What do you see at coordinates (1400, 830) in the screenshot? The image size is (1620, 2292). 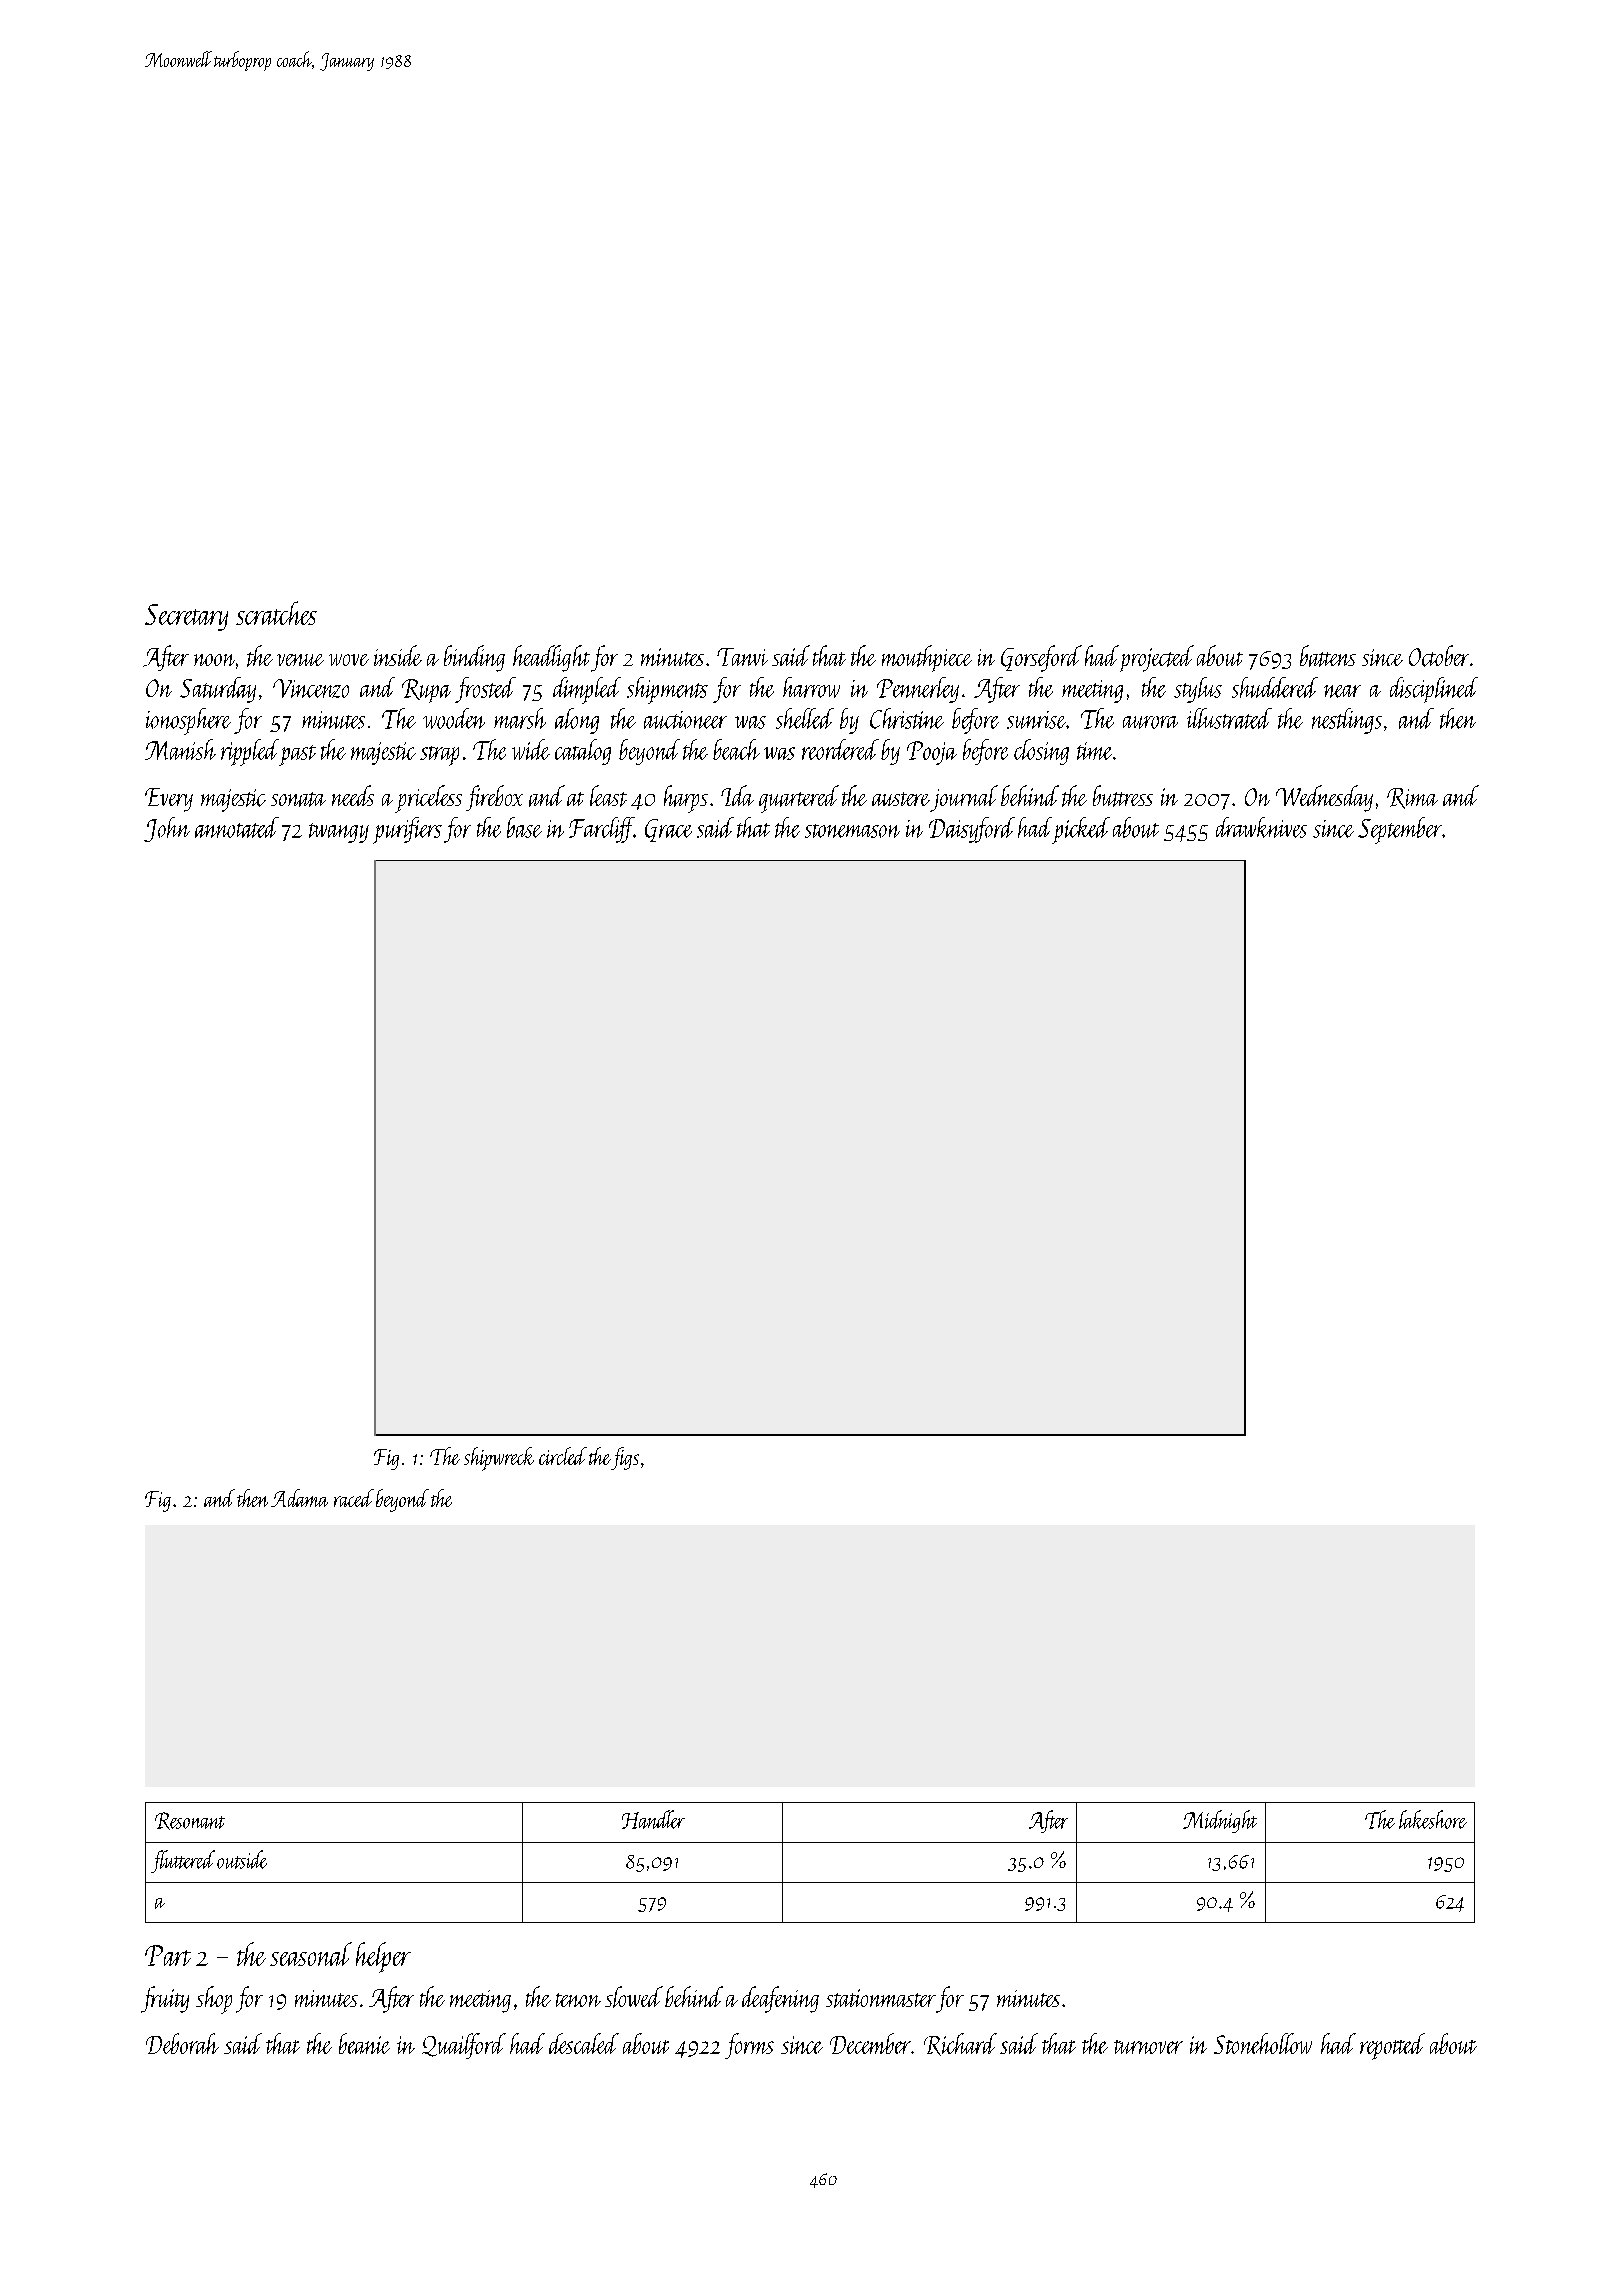 I see `September` at bounding box center [1400, 830].
